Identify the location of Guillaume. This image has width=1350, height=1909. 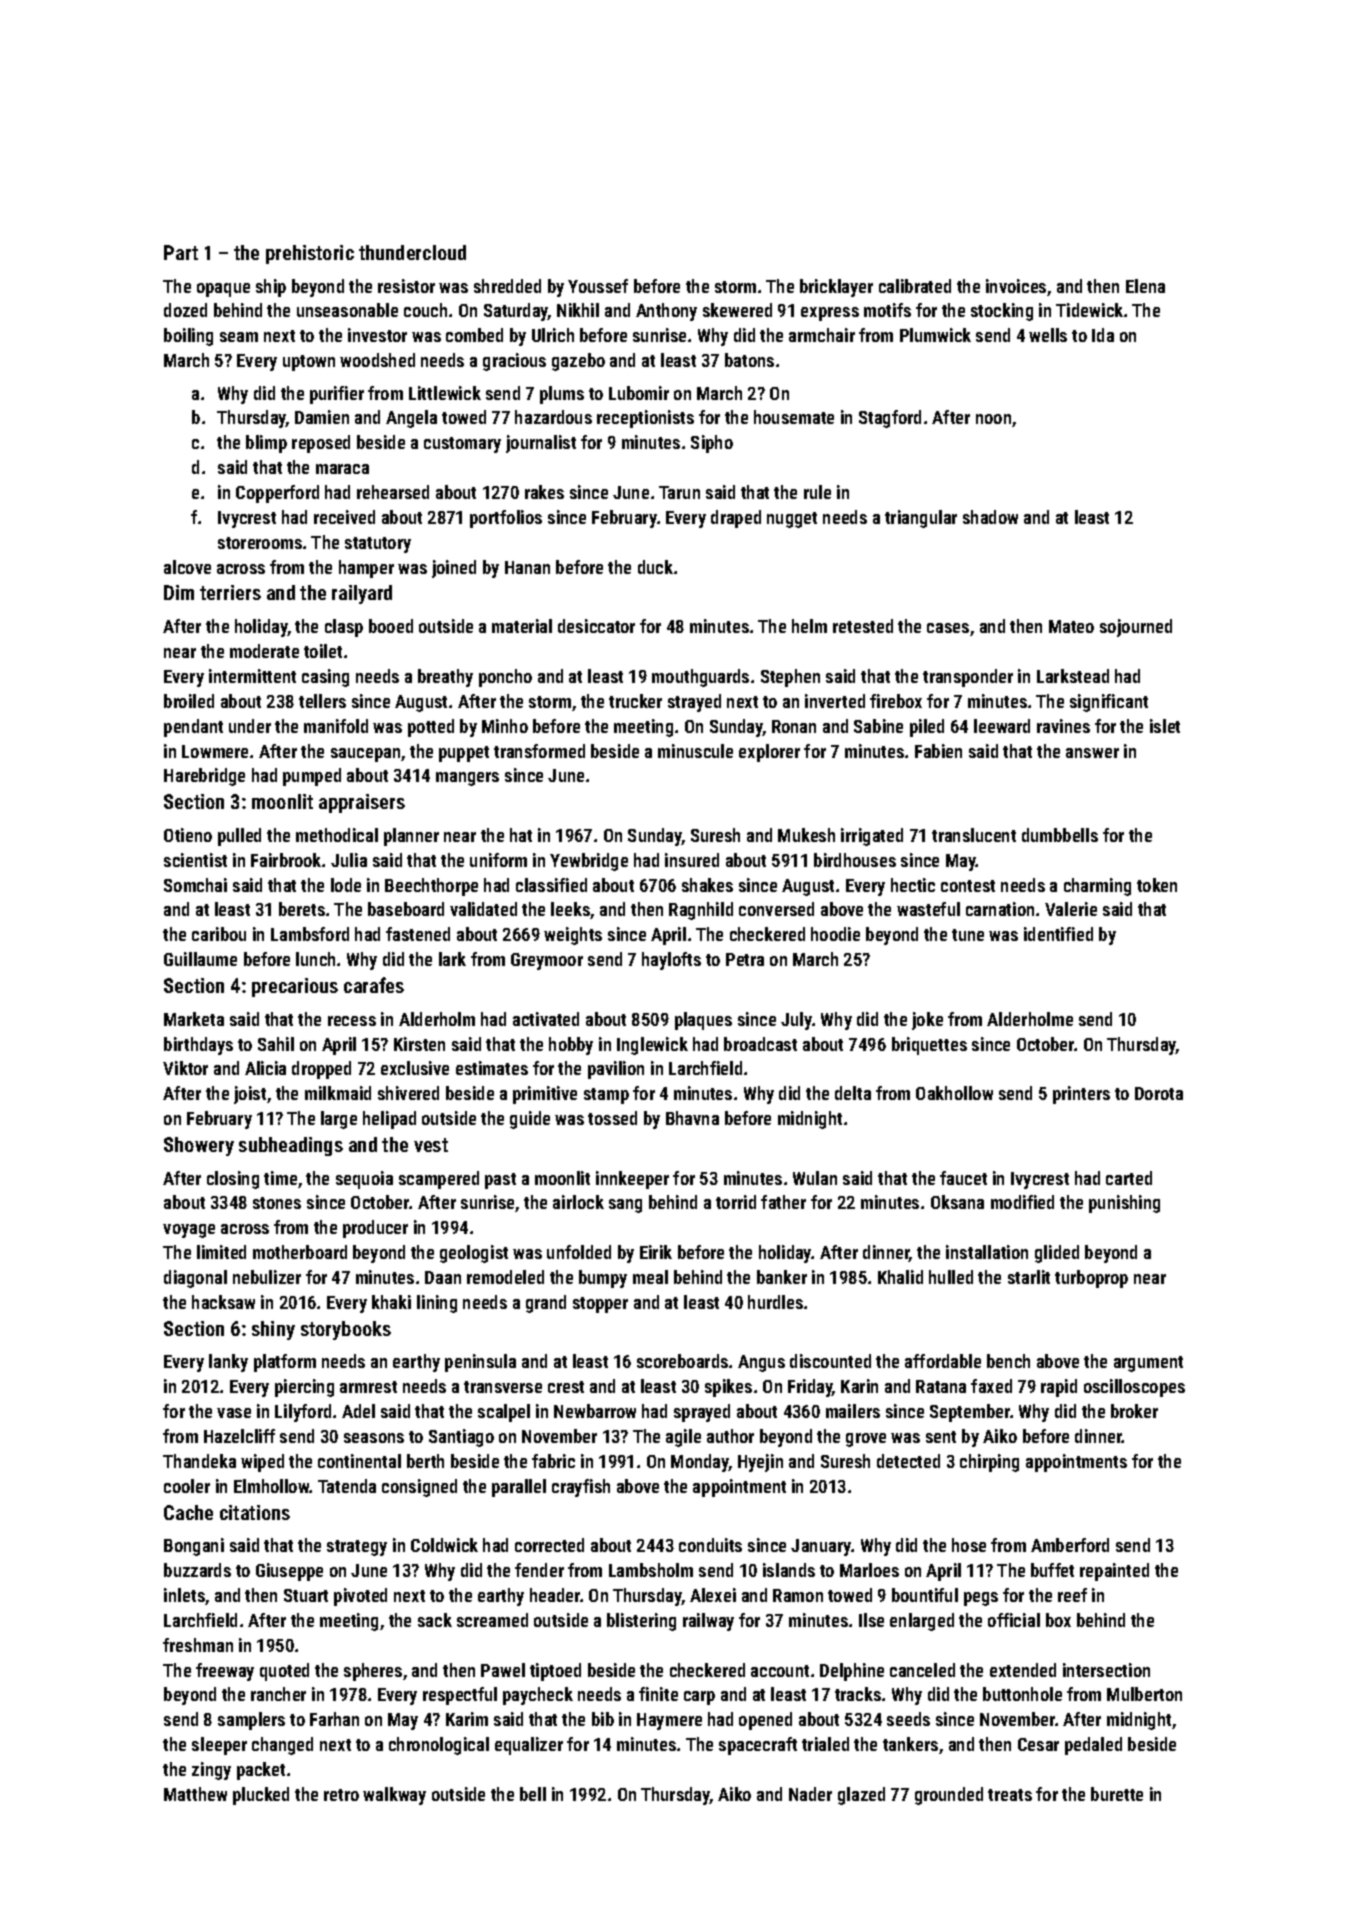
(200, 959).
